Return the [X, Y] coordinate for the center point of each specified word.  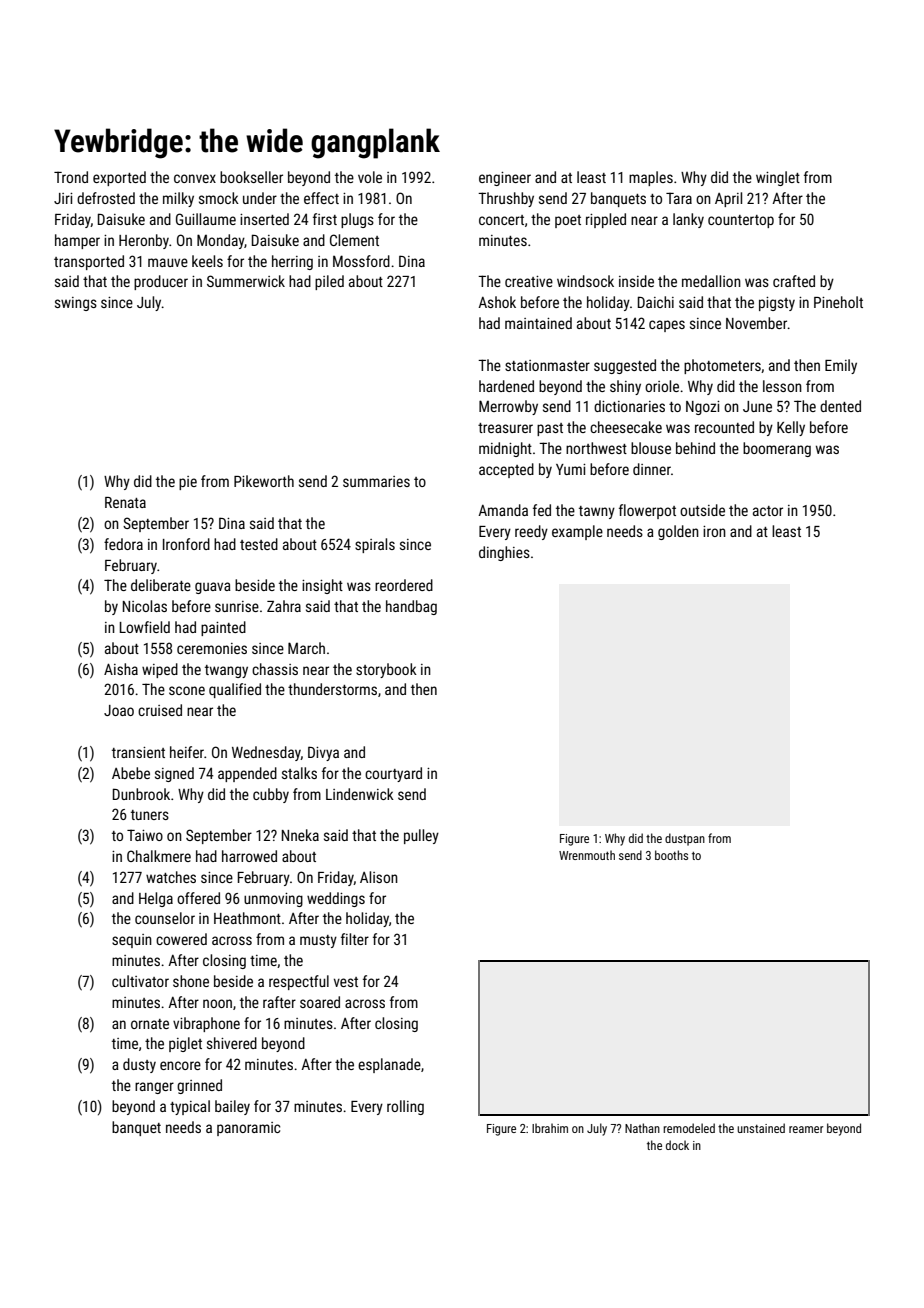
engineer [505, 179]
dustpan [685, 839]
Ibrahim [550, 1128]
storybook [386, 670]
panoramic [248, 1129]
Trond [71, 177]
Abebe [131, 773]
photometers [722, 366]
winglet [778, 178]
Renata [125, 502]
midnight [505, 449]
